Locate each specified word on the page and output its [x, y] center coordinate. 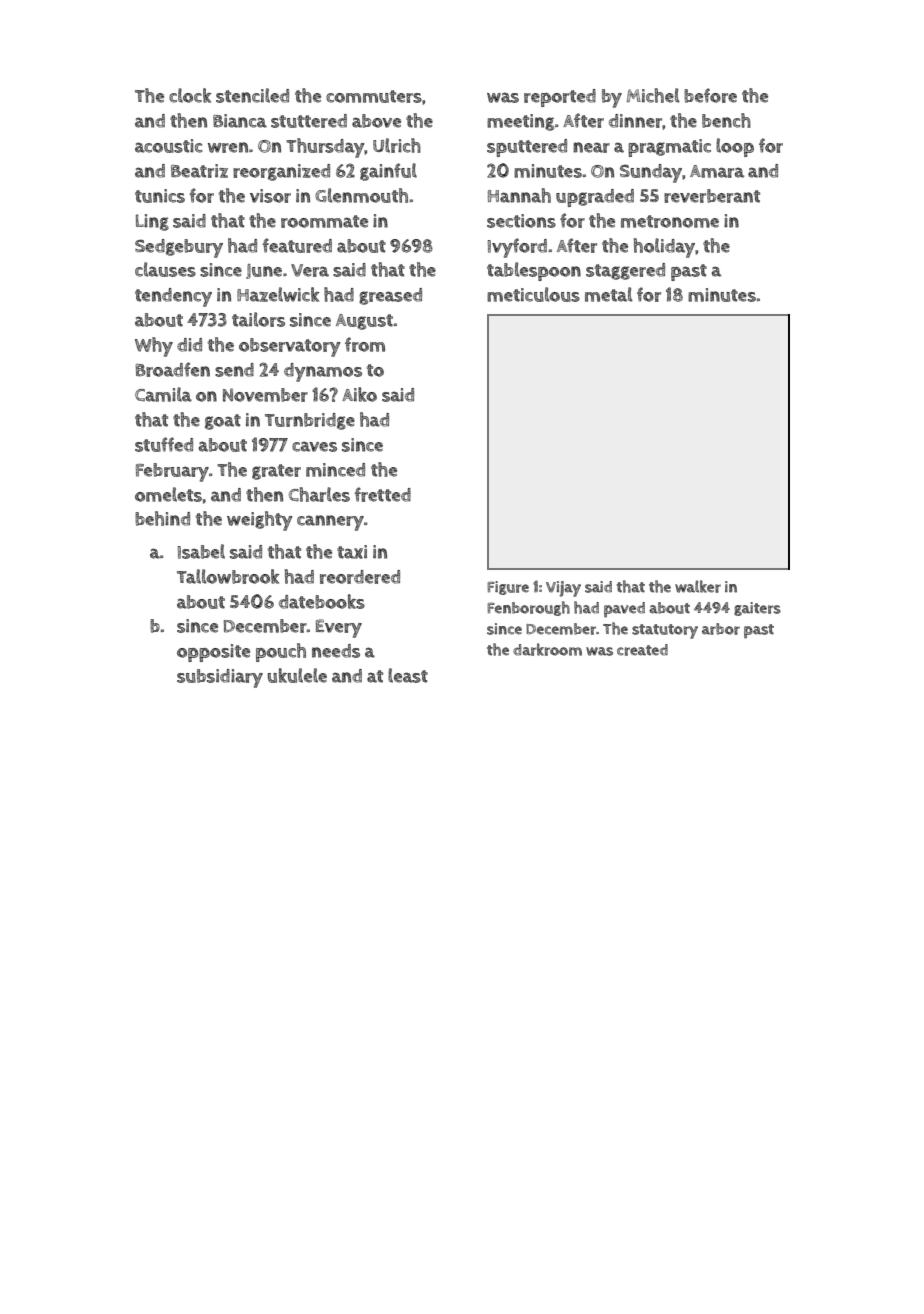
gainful [388, 172]
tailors [258, 319]
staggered [625, 271]
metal [609, 294]
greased [390, 296]
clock [190, 95]
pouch [281, 652]
